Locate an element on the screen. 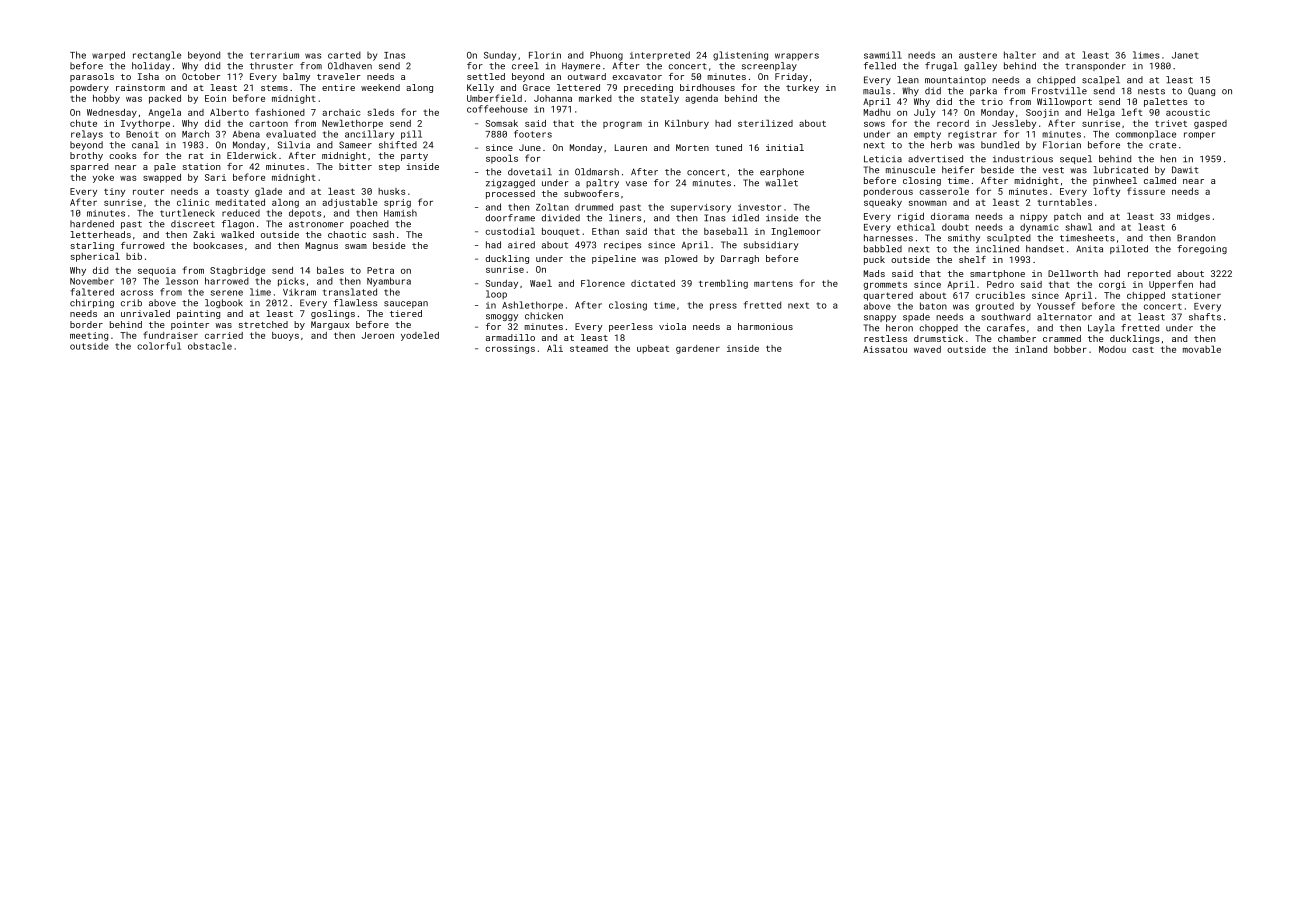 The image size is (1308, 924). yodeled is located at coordinates (420, 336).
